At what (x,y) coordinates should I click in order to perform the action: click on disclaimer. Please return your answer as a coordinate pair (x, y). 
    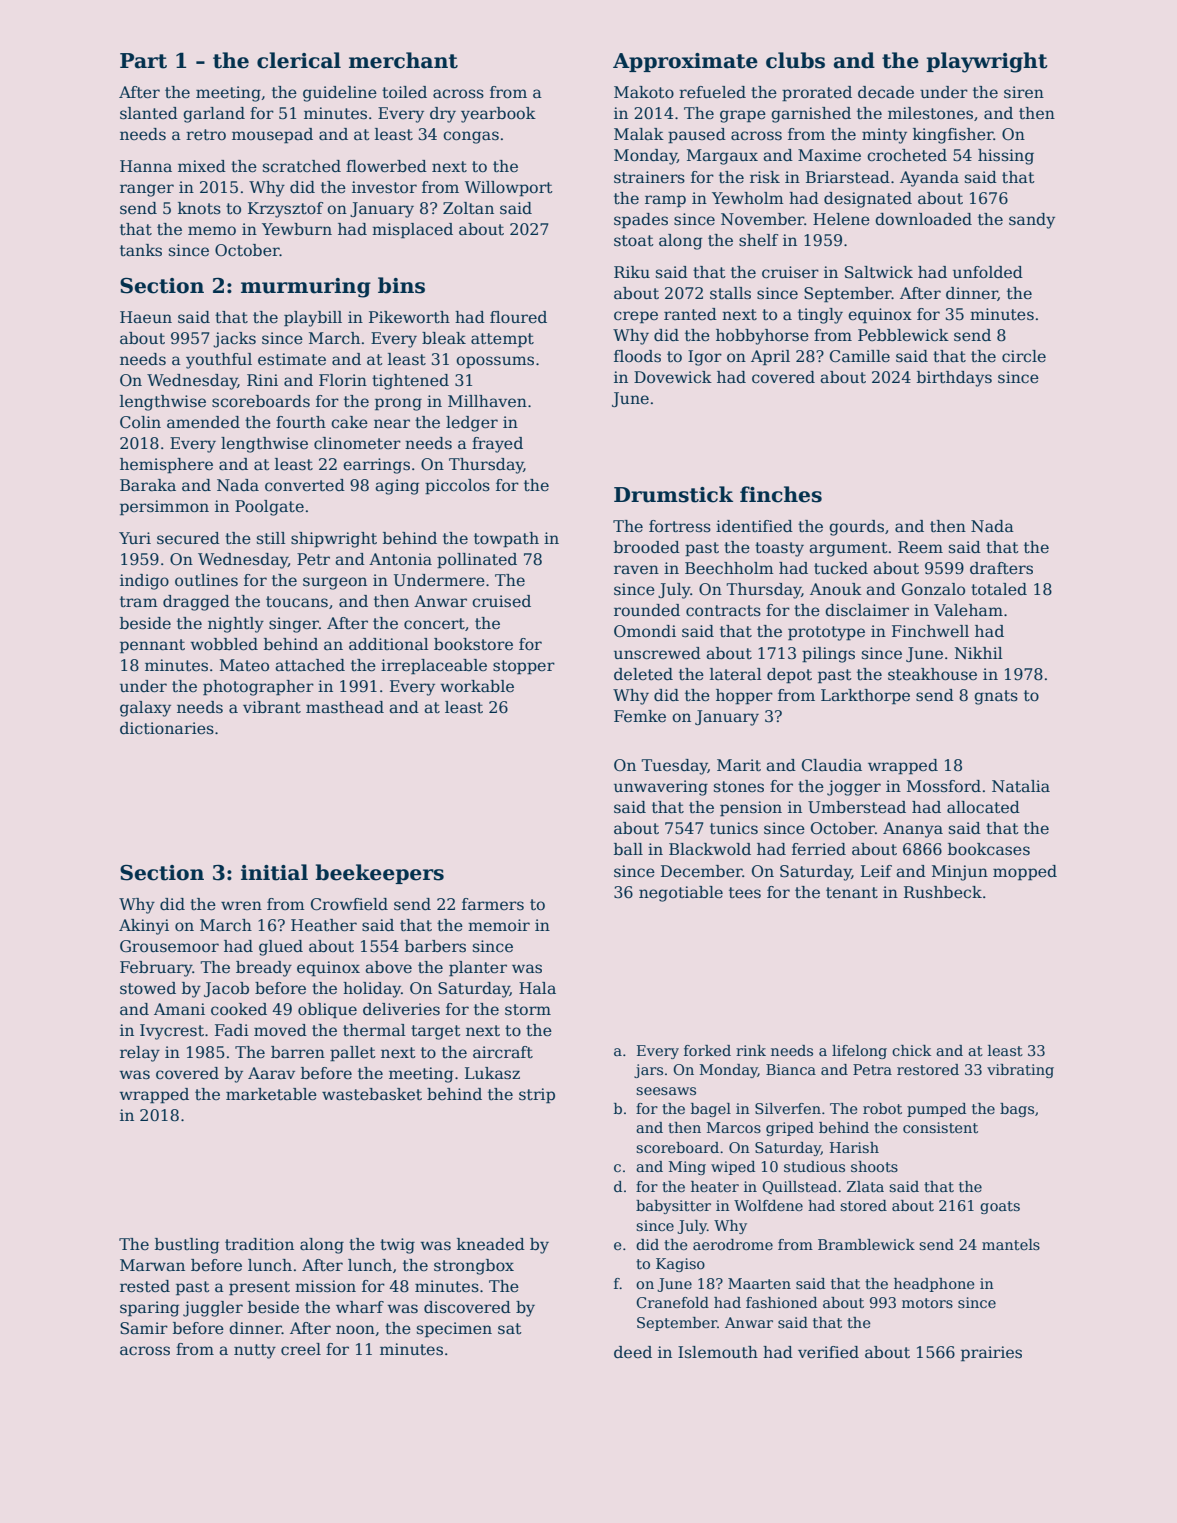
    Looking at the image, I should click on (867, 610).
